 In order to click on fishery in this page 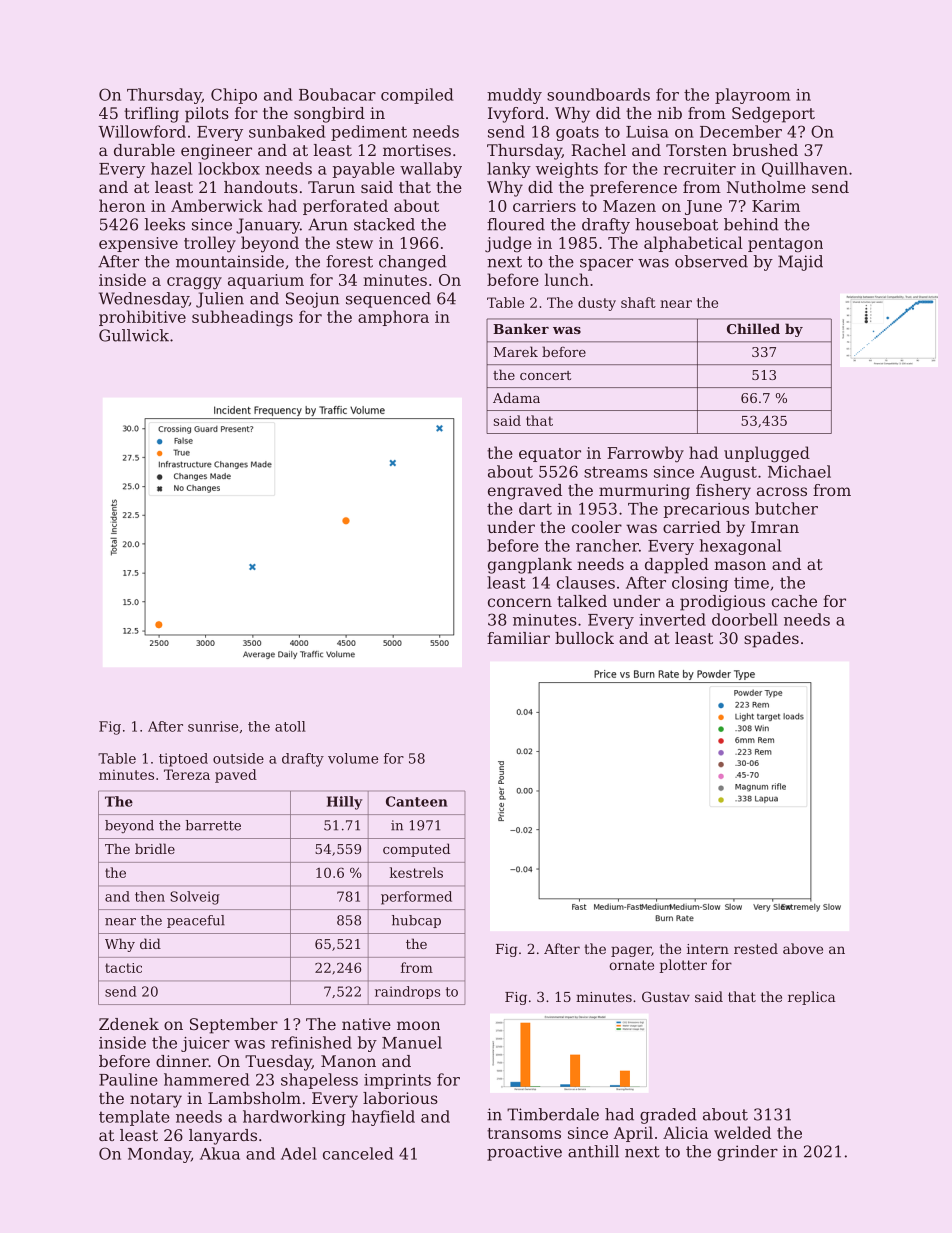, I will do `click(723, 492)`.
